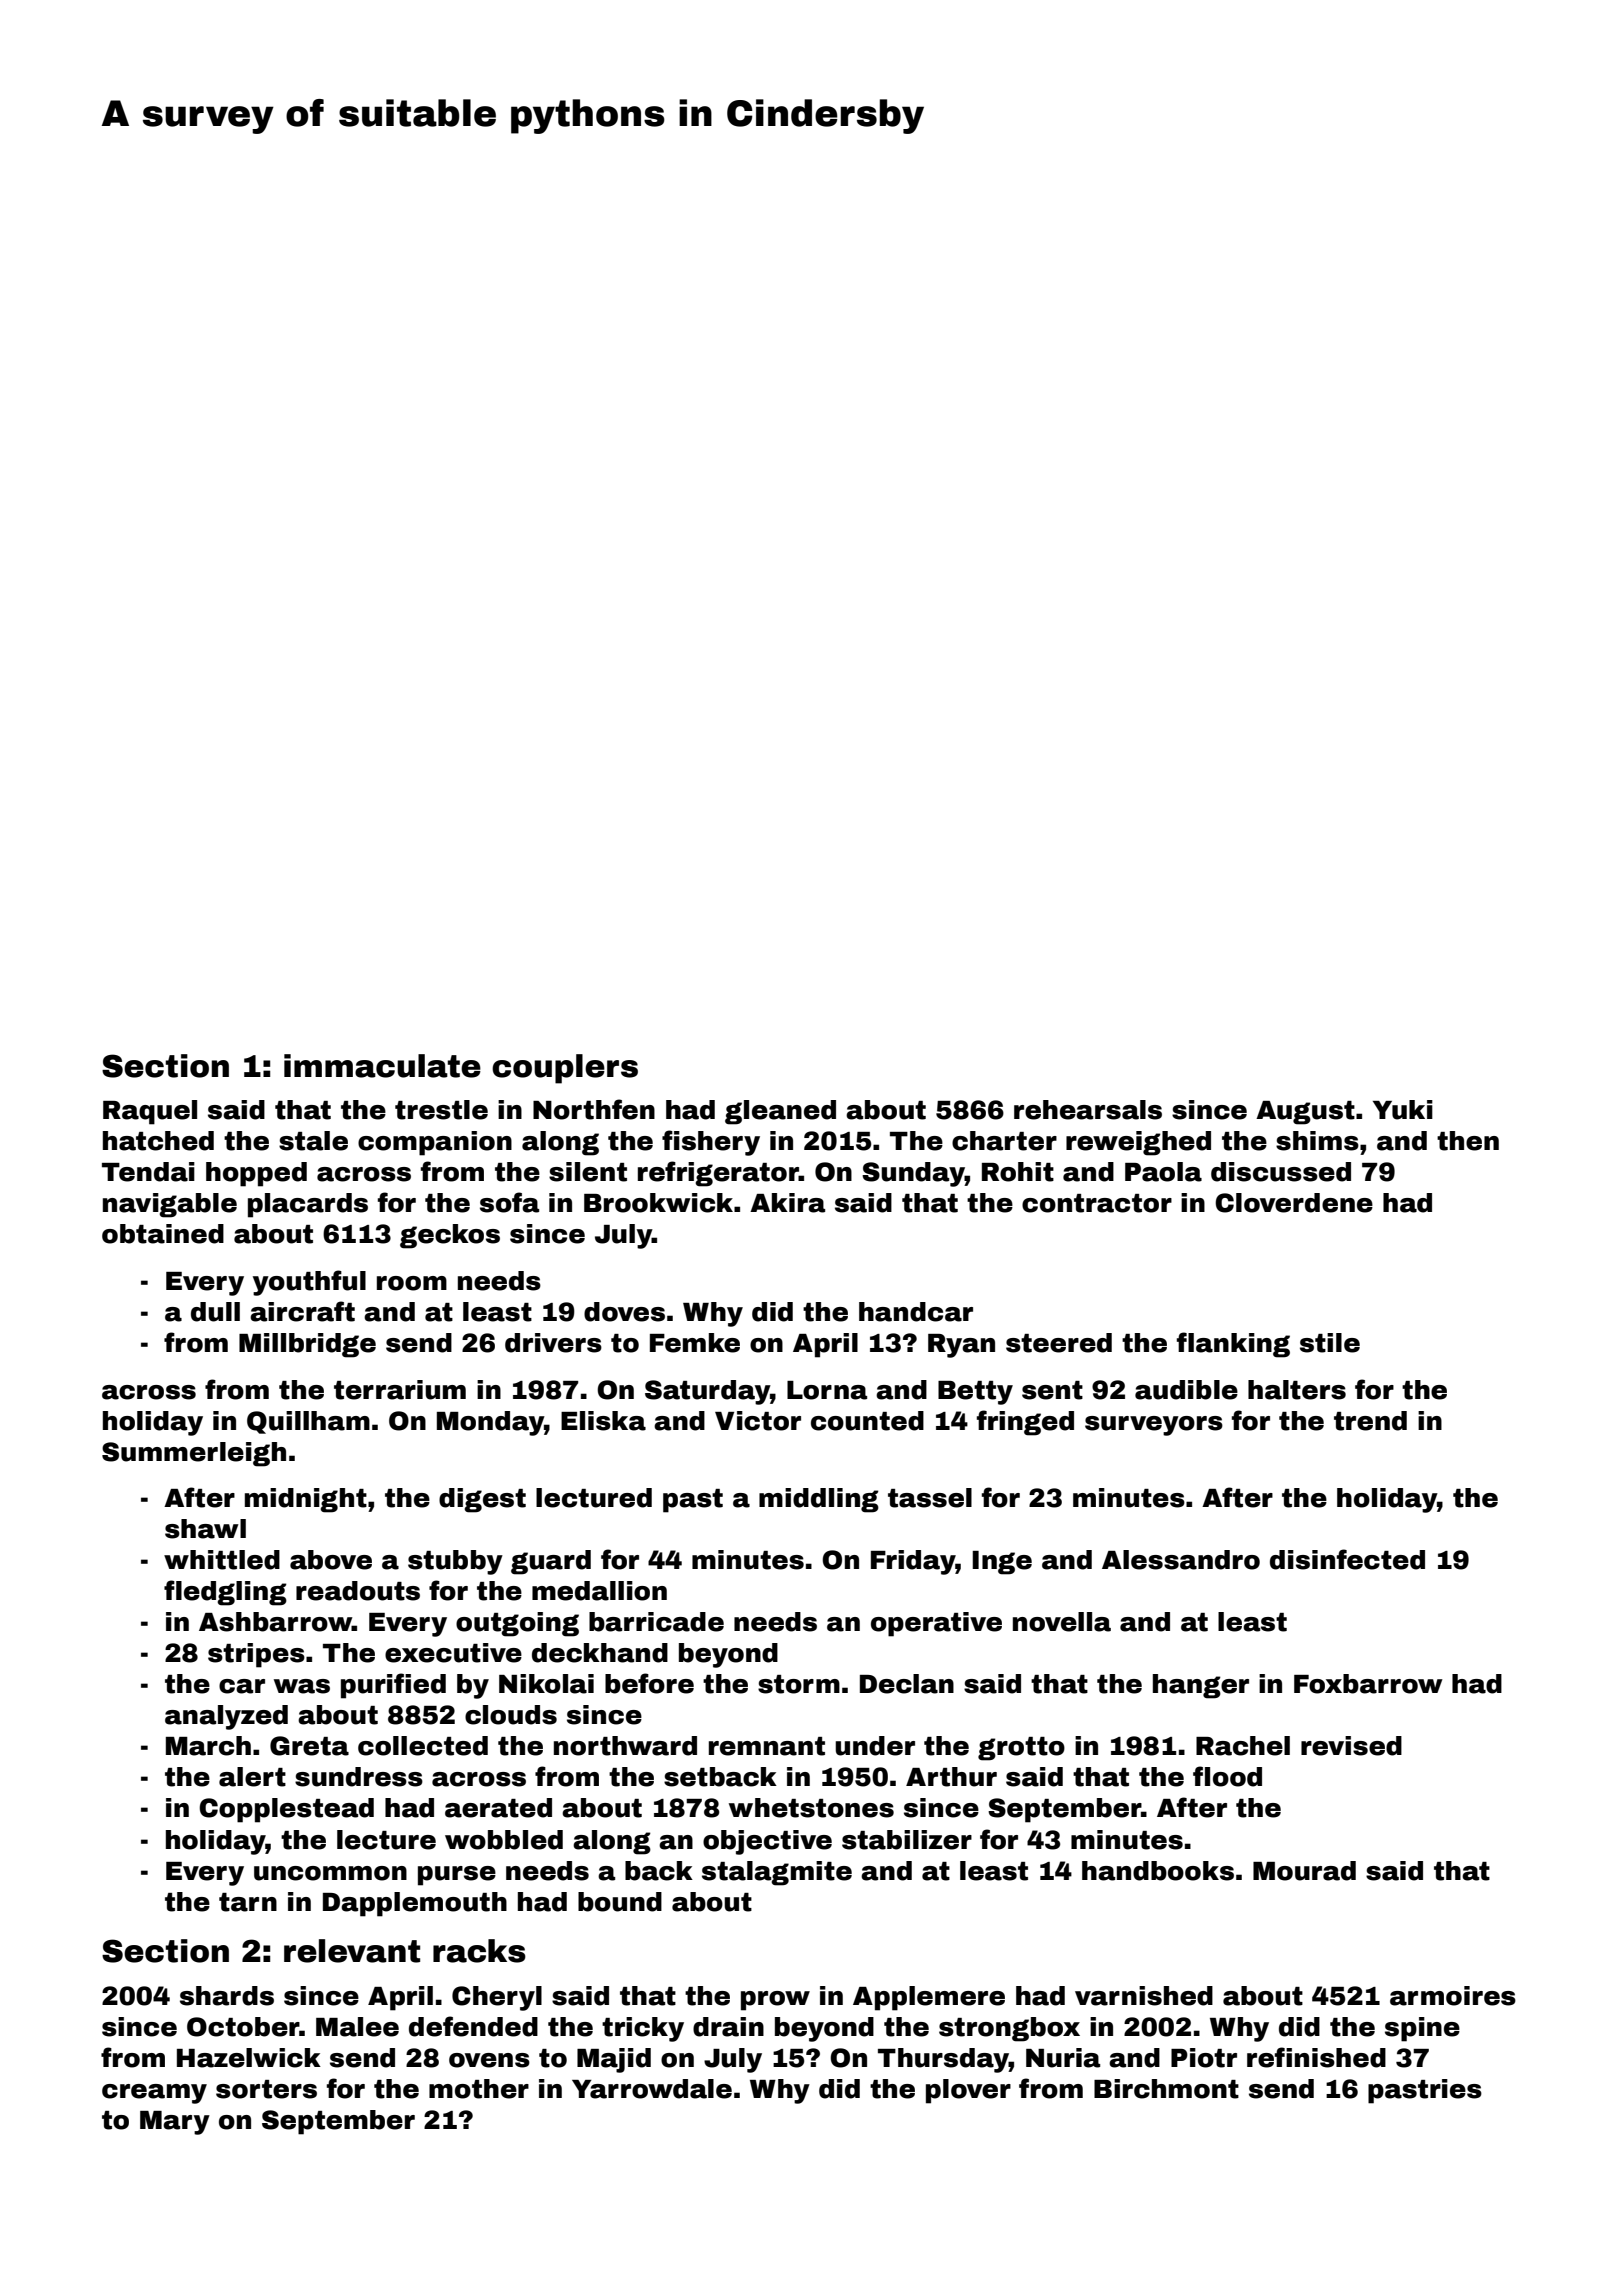  What do you see at coordinates (929, 1998) in the image?
I see `Applemere` at bounding box center [929, 1998].
